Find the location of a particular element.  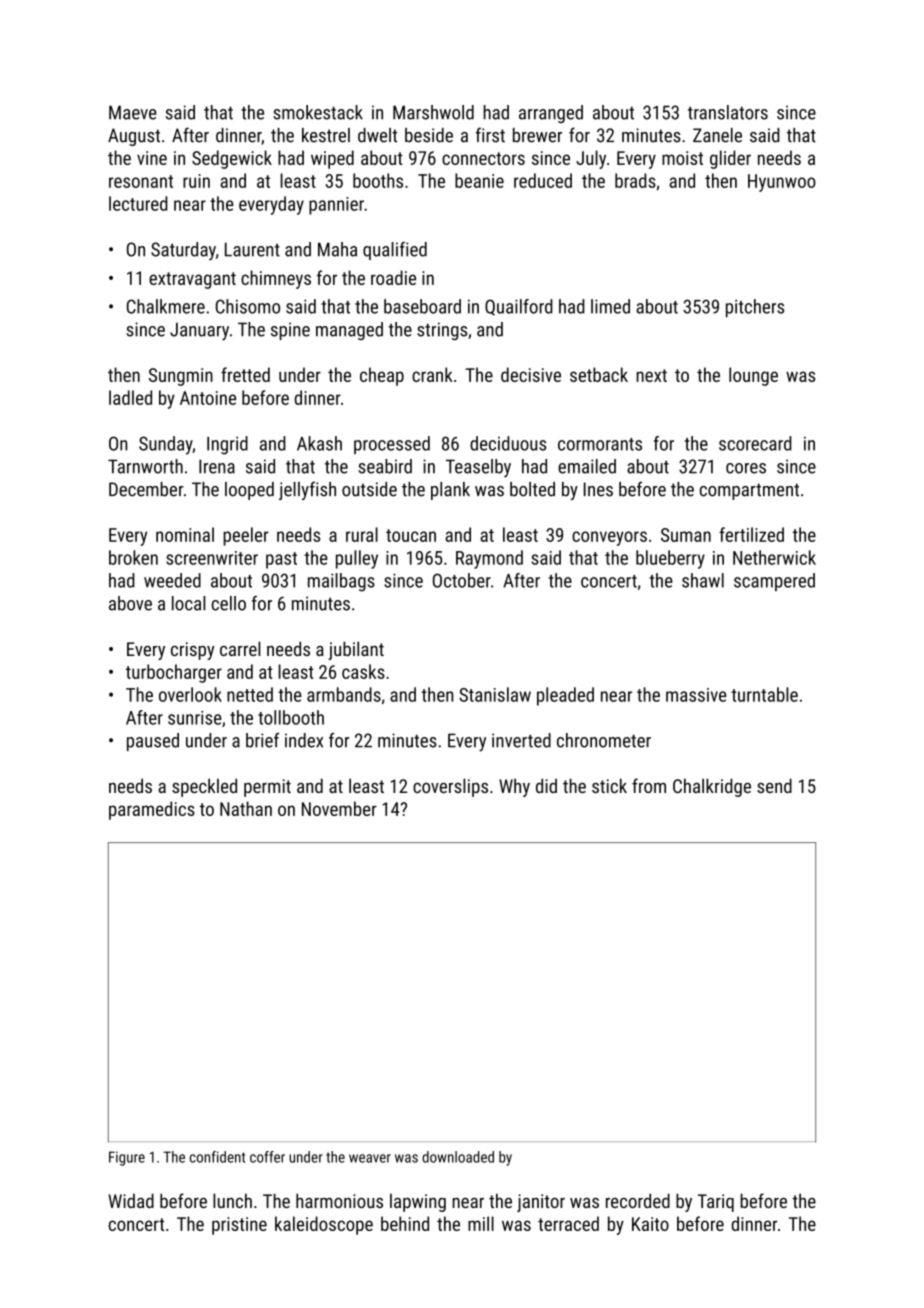

send is located at coordinates (774, 785).
